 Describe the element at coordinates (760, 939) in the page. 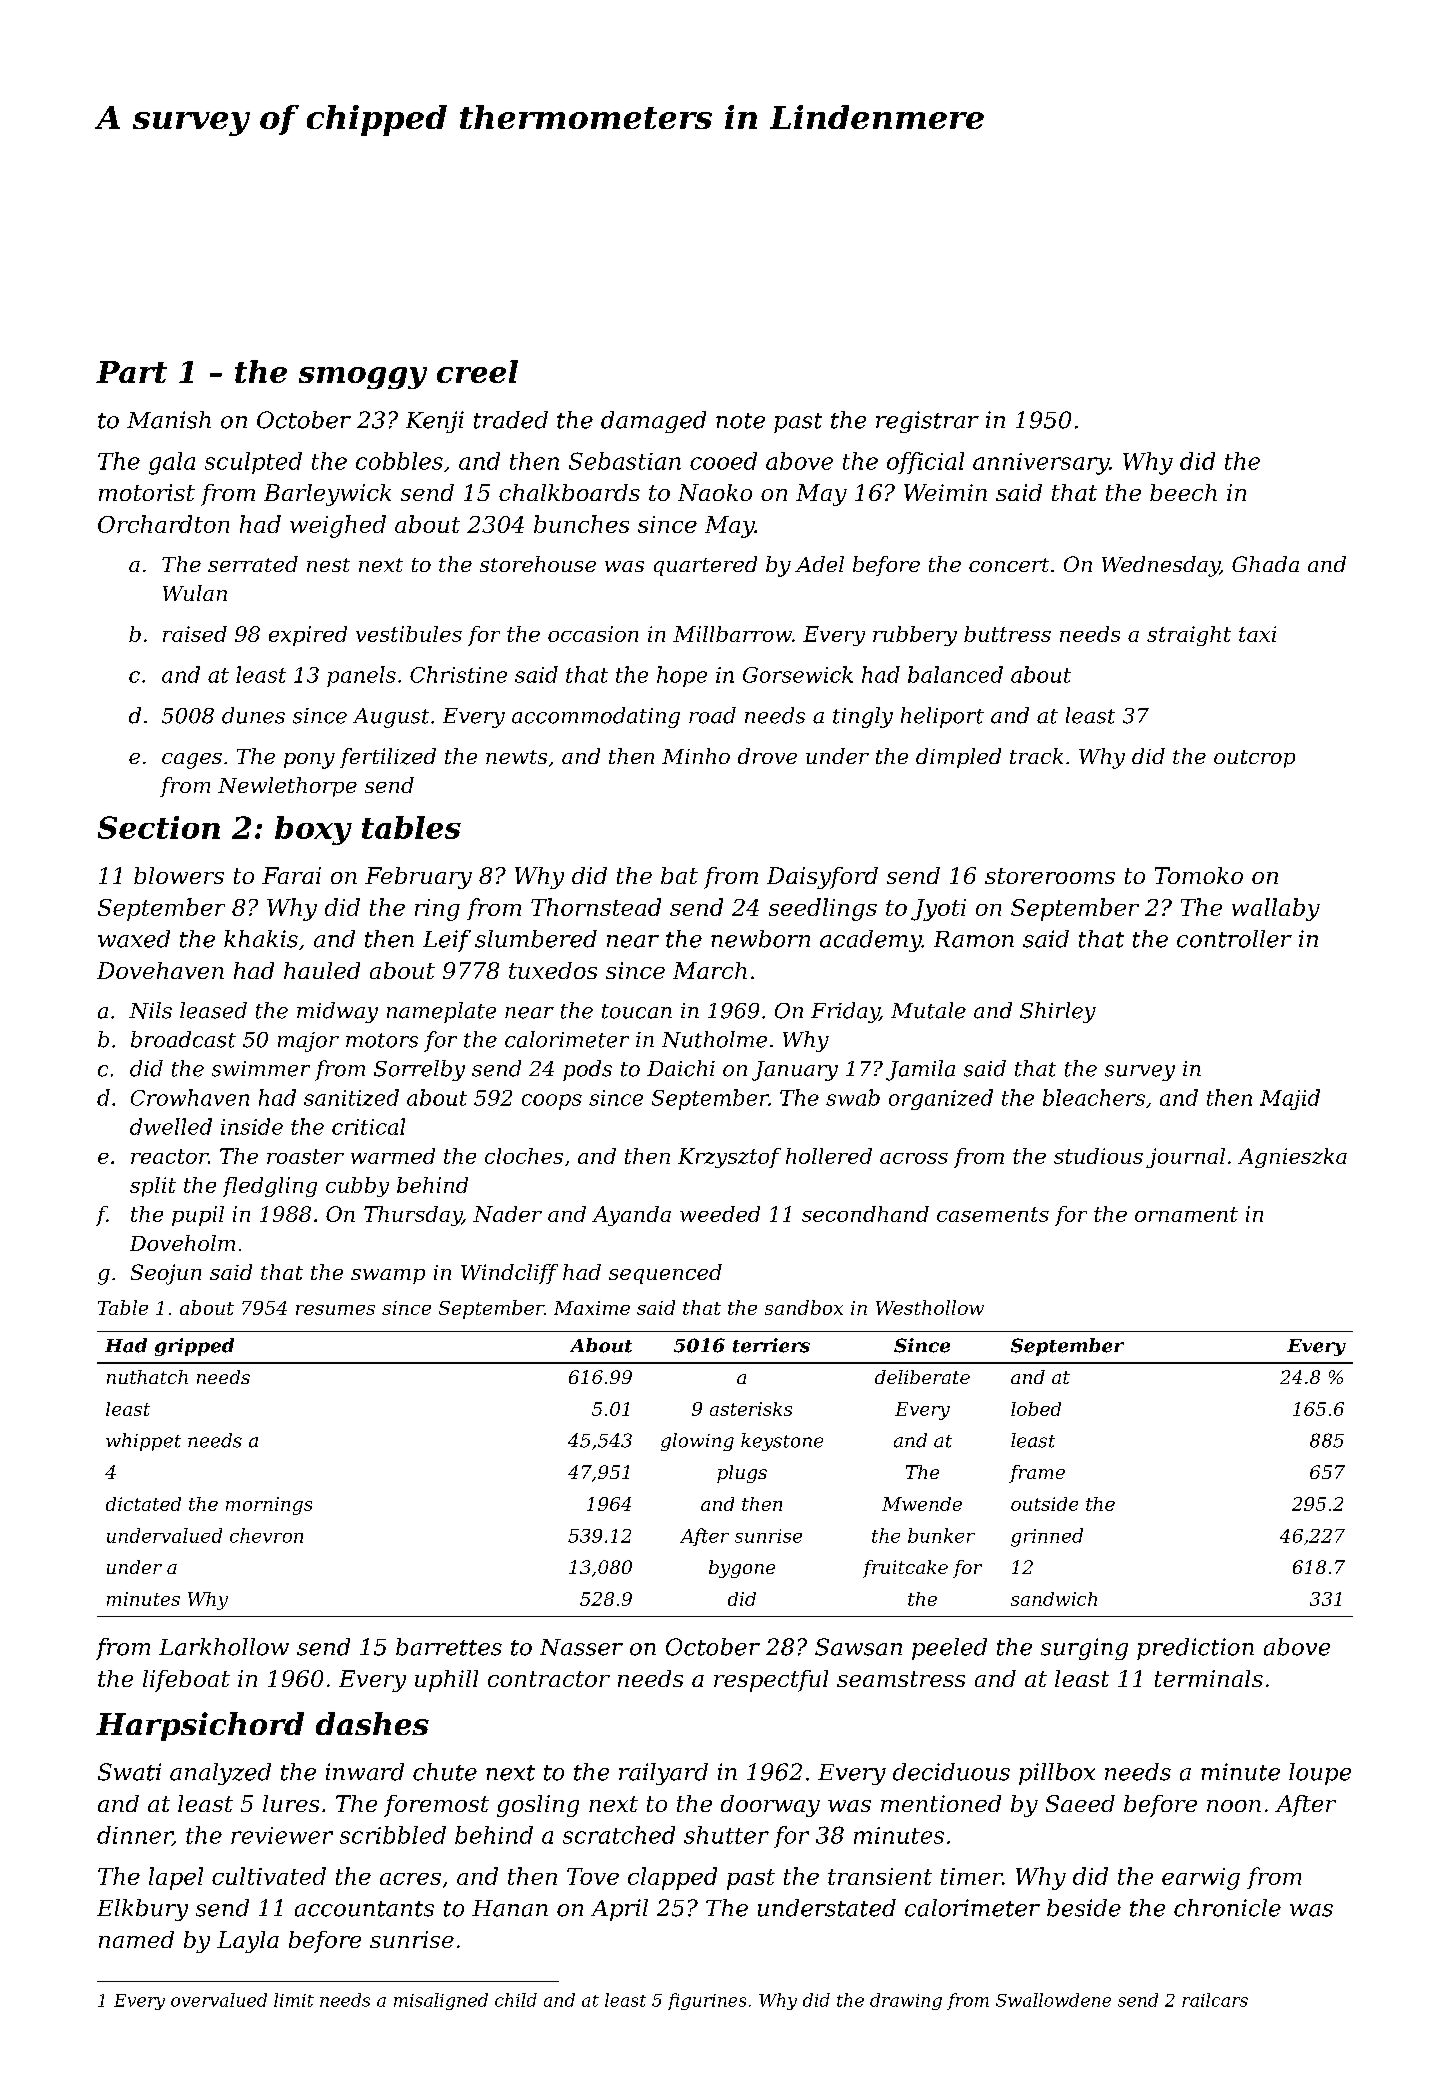

I see `newborn` at that location.
